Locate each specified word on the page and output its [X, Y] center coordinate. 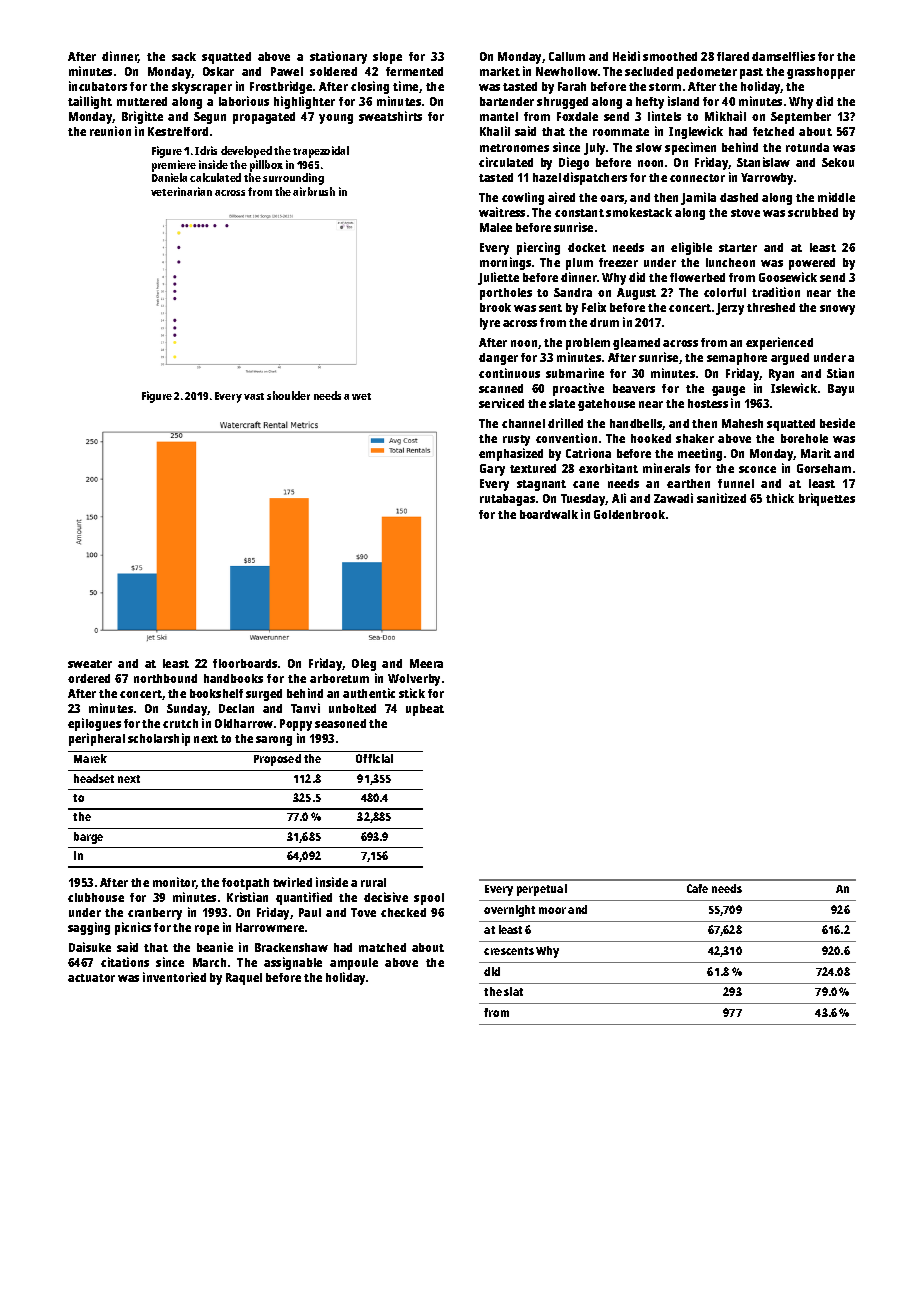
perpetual [542, 890]
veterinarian [181, 191]
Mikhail [725, 116]
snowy [837, 310]
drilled [565, 423]
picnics [133, 928]
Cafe [697, 888]
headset [94, 778]
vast [254, 396]
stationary [338, 57]
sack [184, 56]
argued [790, 359]
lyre [490, 324]
